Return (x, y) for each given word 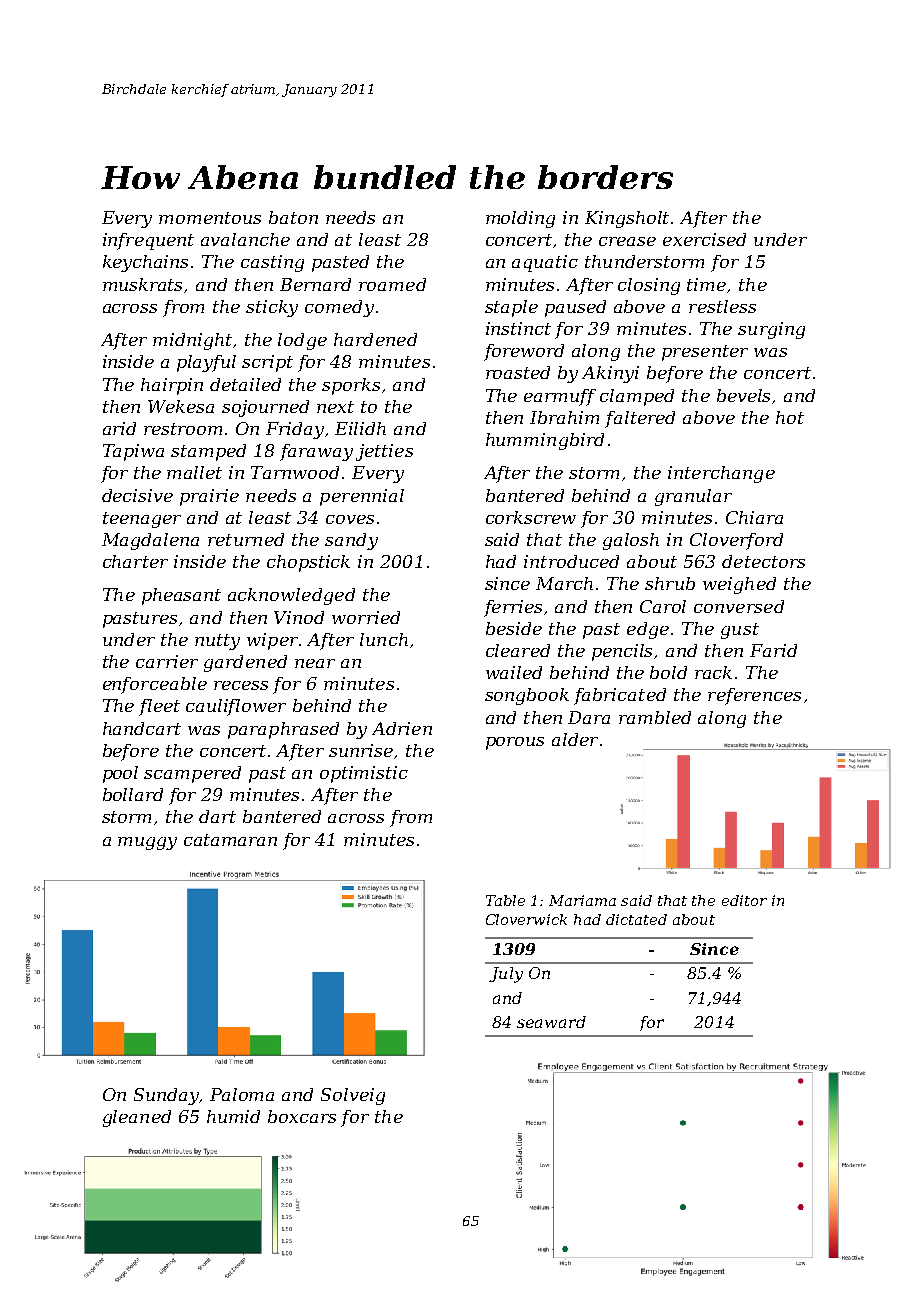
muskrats (142, 284)
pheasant (181, 596)
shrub (670, 583)
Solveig (353, 1096)
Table (505, 900)
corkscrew (531, 517)
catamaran (230, 840)
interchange (721, 474)
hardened (375, 339)
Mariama (582, 900)
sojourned (265, 408)
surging (771, 330)
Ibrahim (564, 417)
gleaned (137, 1118)
